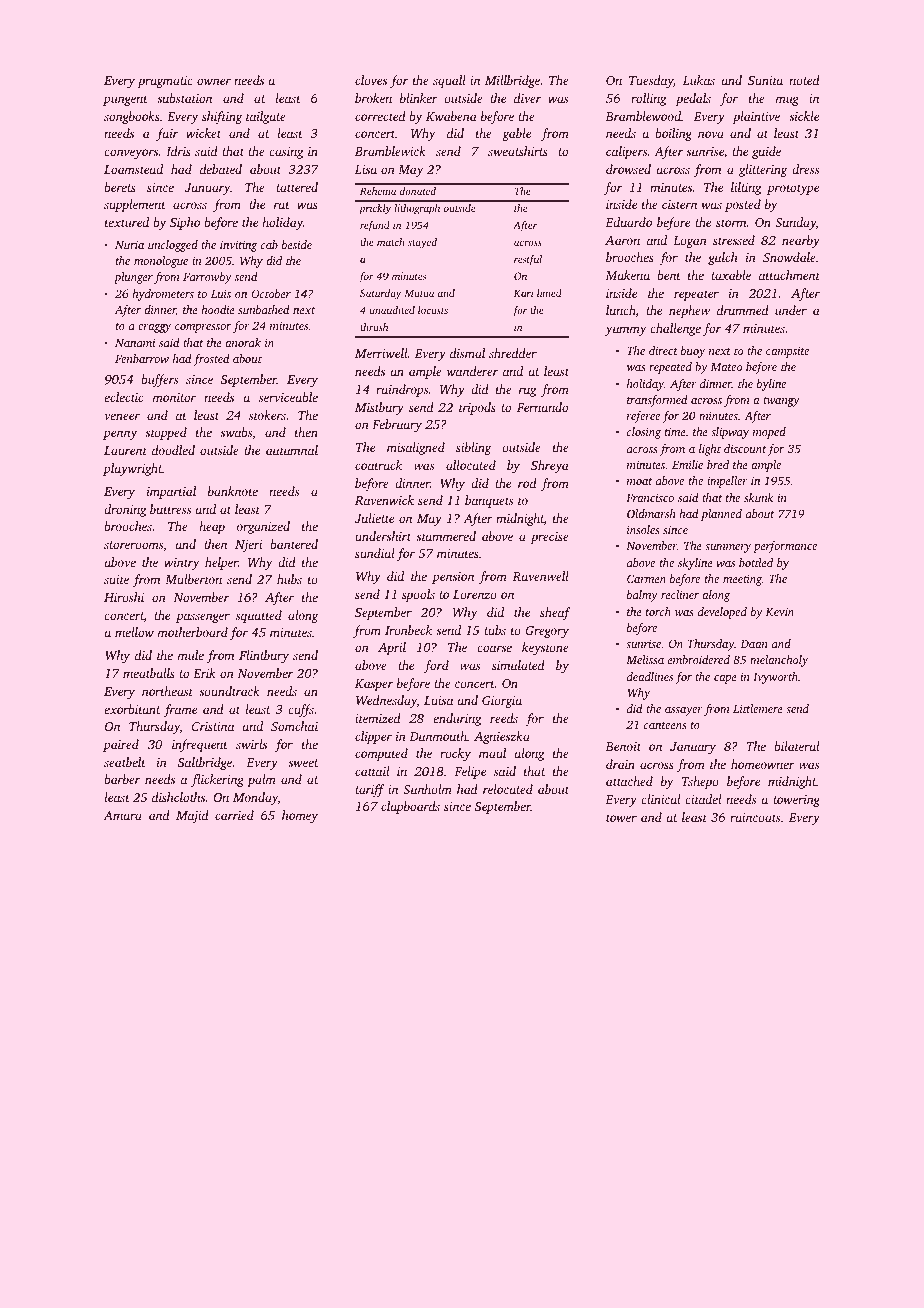 The height and width of the document is (1308, 924). I want to click on Mateo, so click(726, 367).
